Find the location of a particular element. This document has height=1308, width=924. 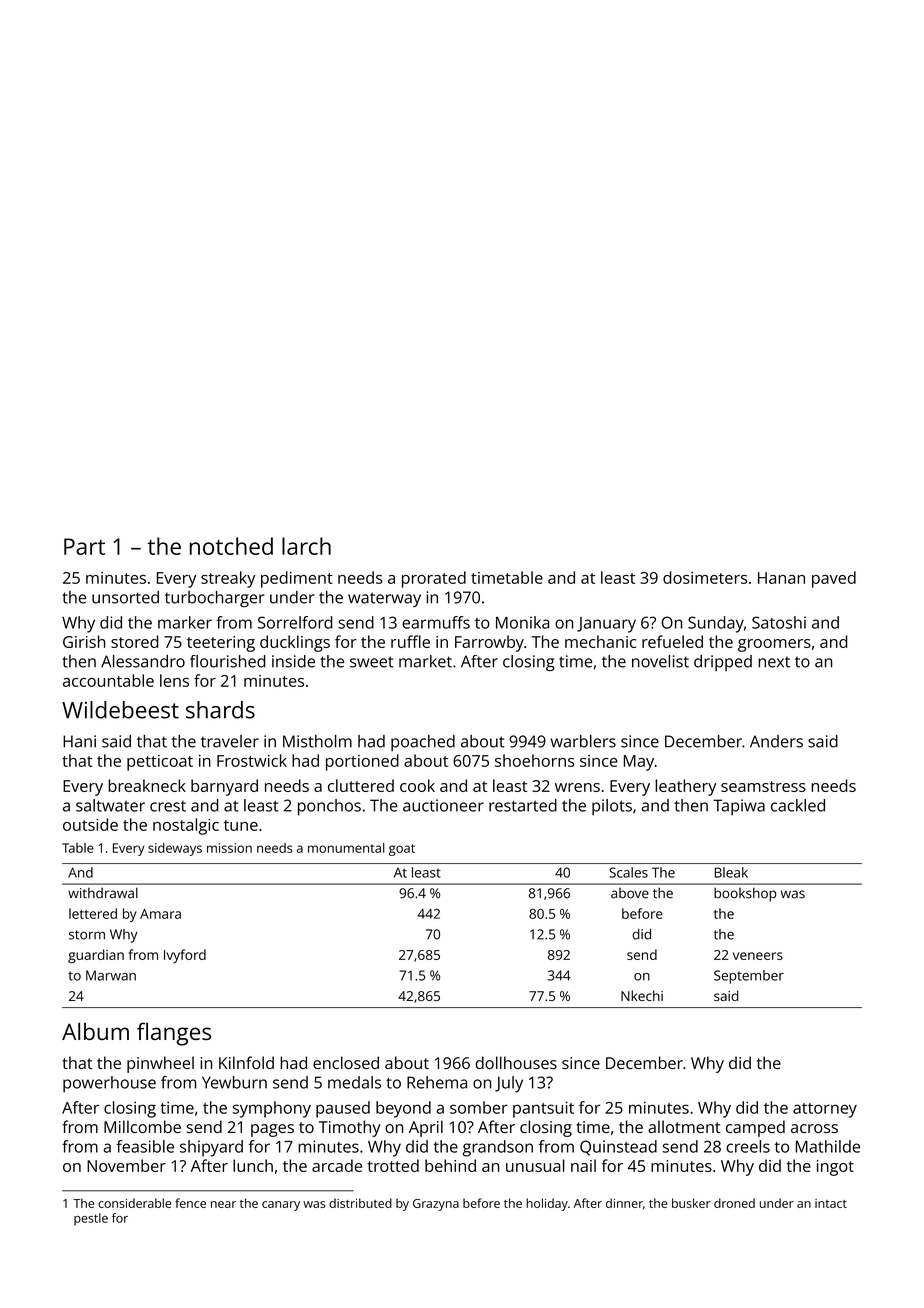

Hanan is located at coordinates (781, 578).
